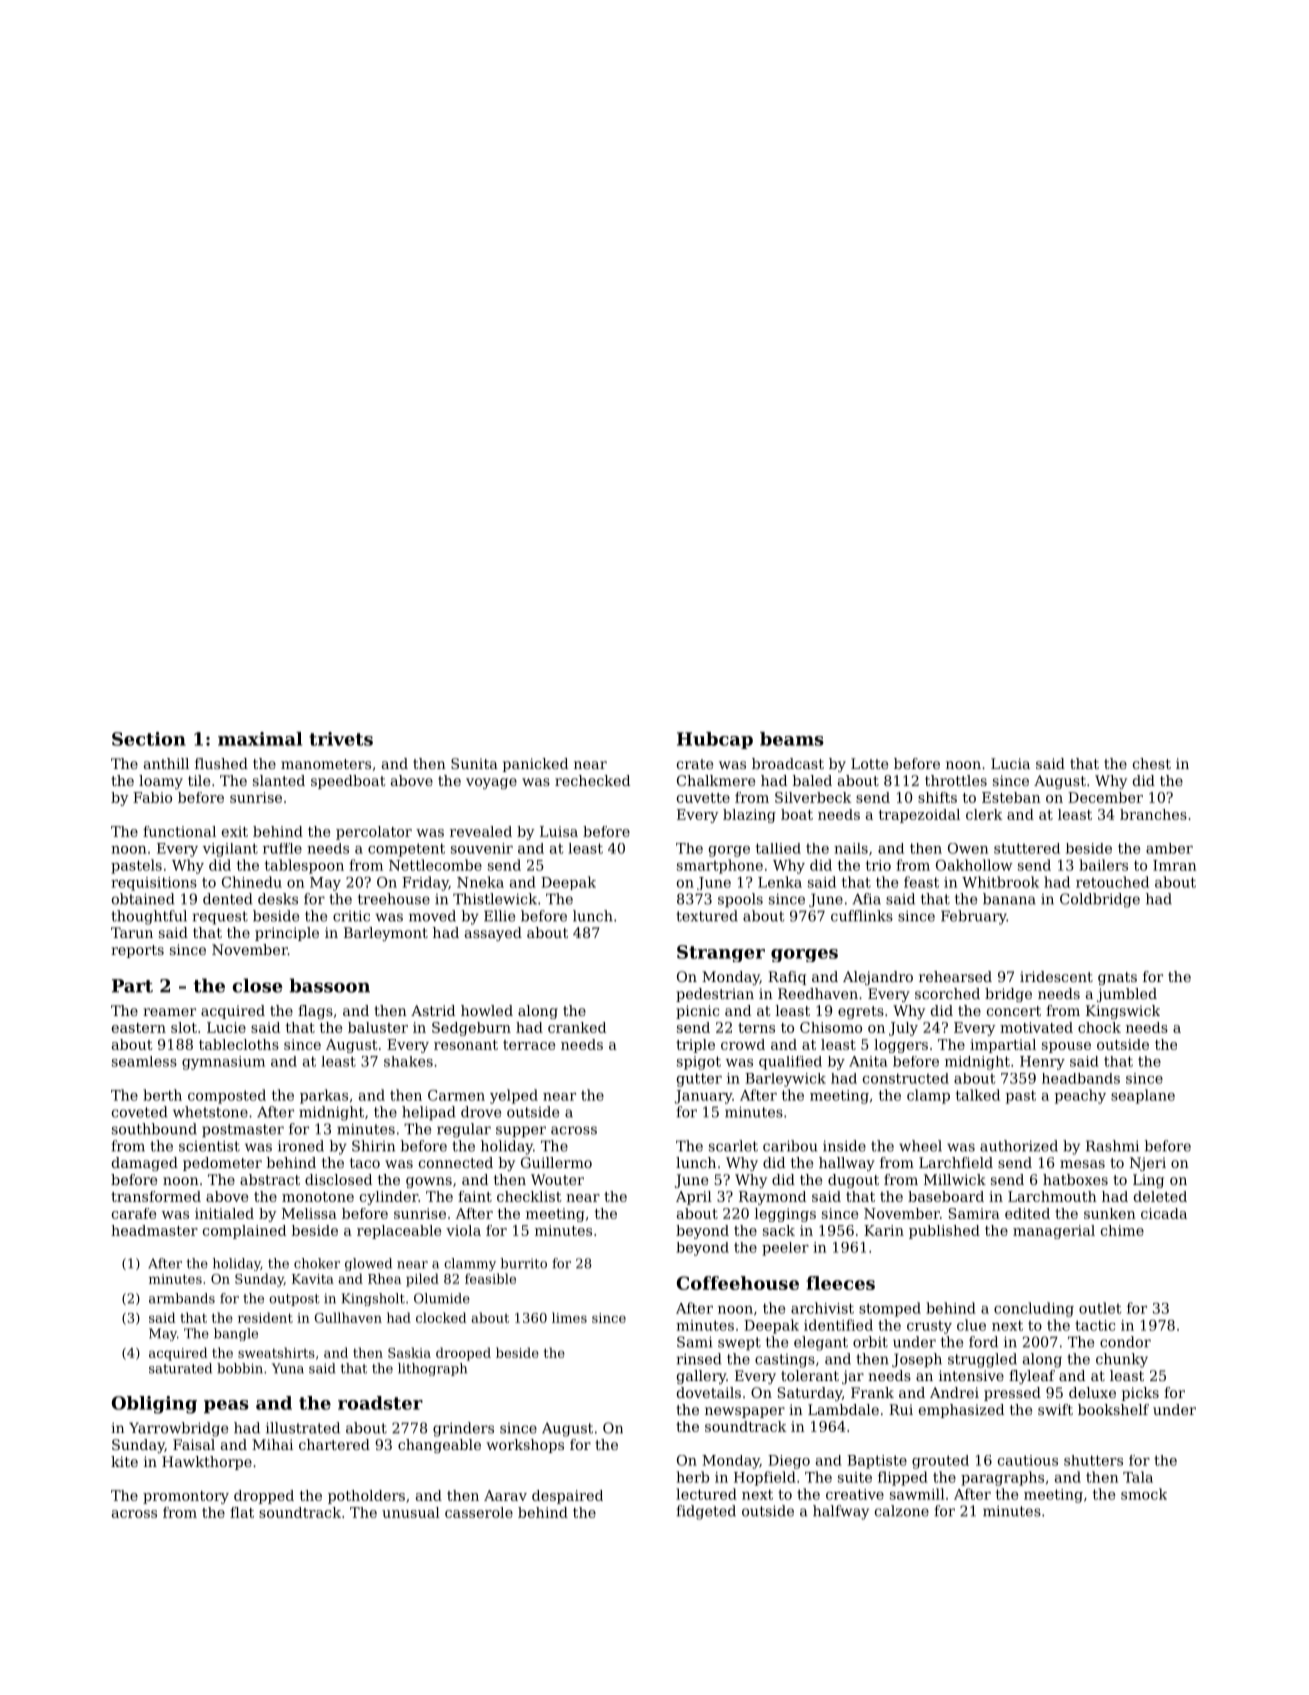 This screenshot has height=1695, width=1309. Describe the element at coordinates (227, 1096) in the screenshot. I see `composted` at that location.
